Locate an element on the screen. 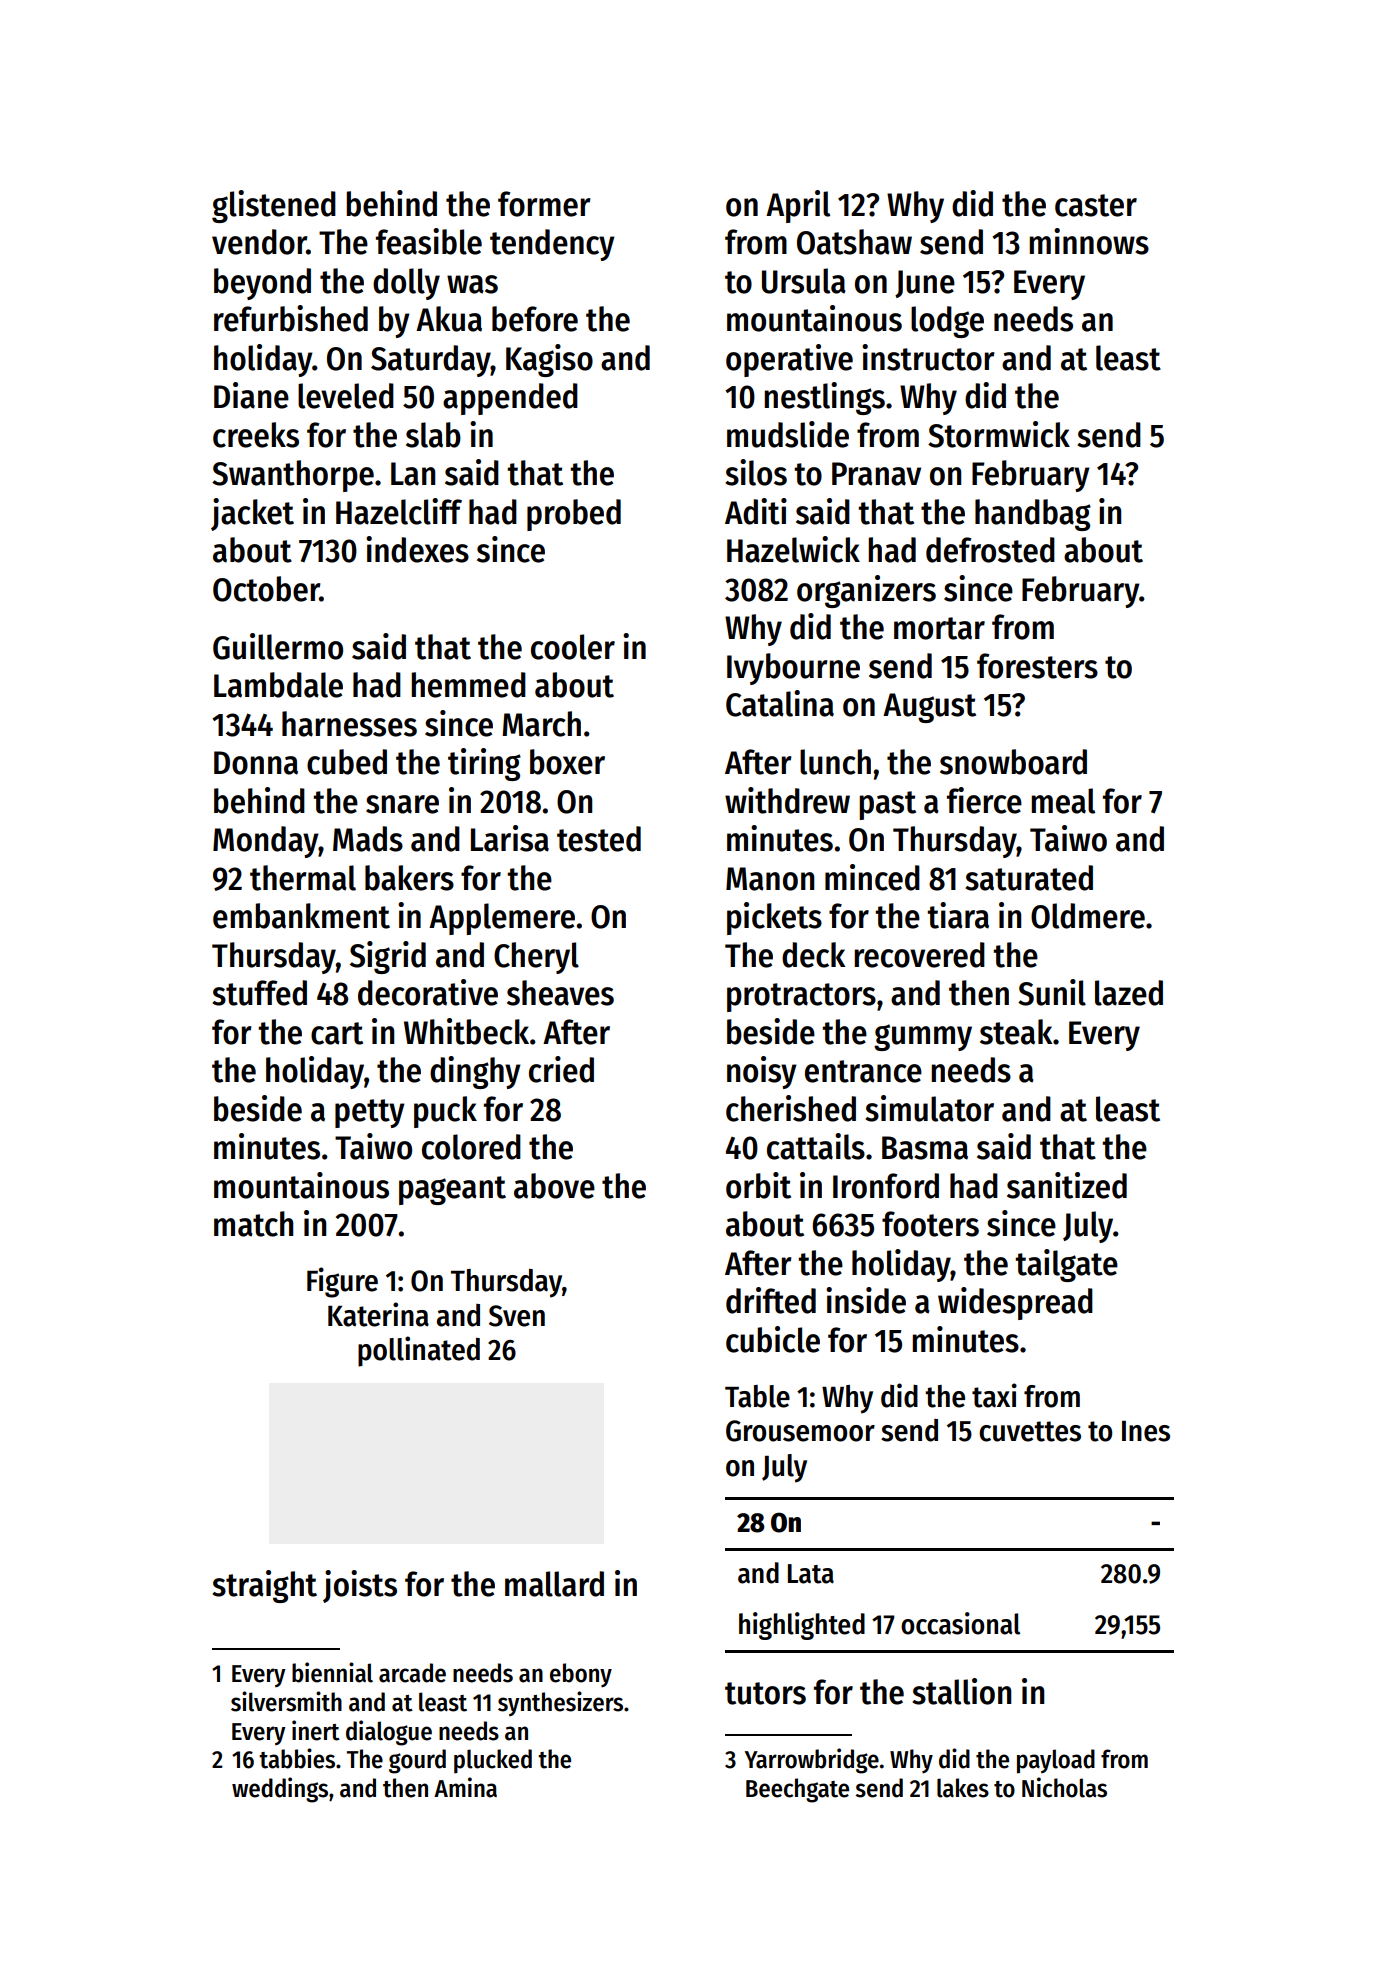 The width and height of the screenshot is (1386, 1969). lakes is located at coordinates (963, 1788).
